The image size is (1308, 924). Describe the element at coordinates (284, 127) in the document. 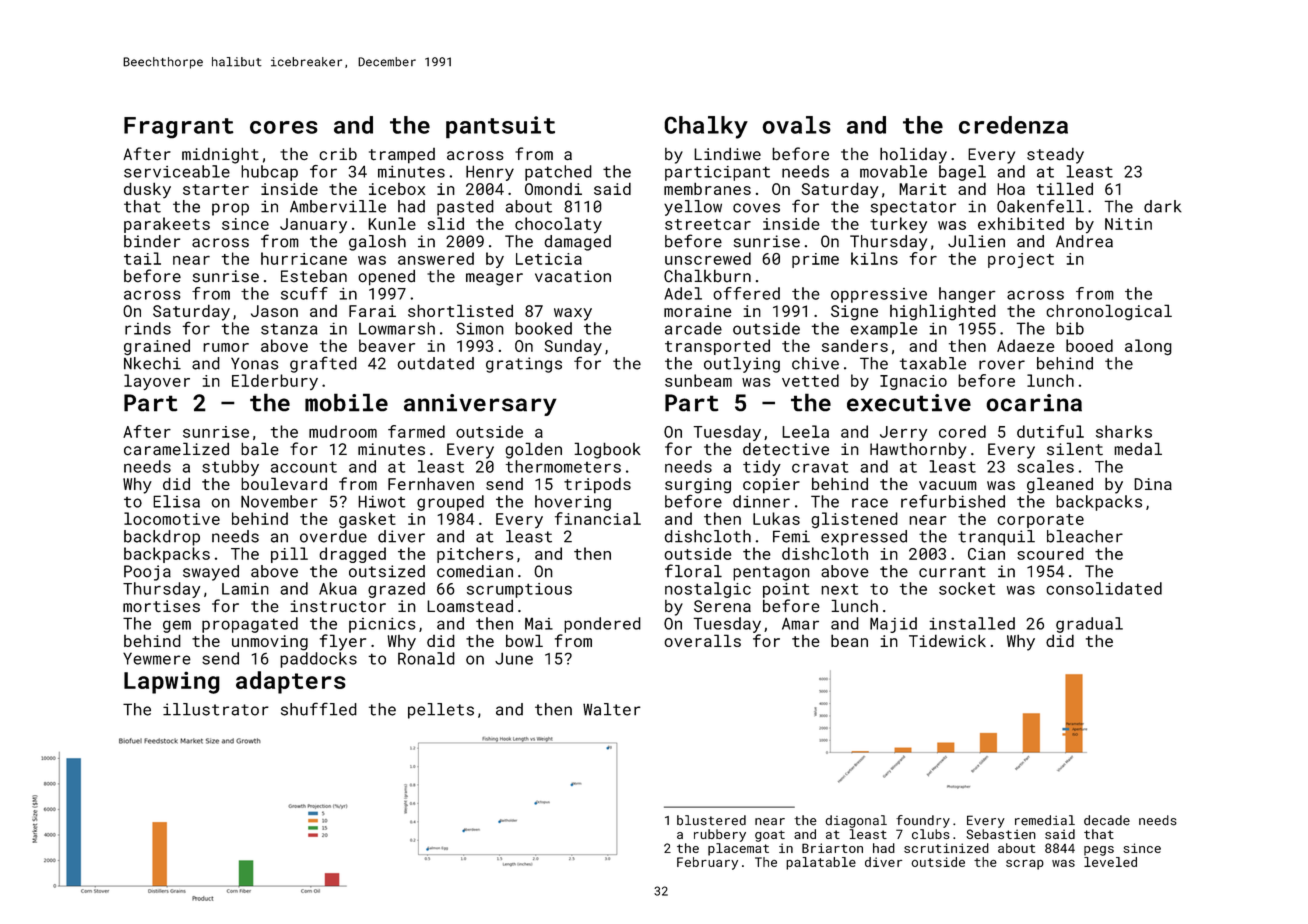

I see `cores` at that location.
